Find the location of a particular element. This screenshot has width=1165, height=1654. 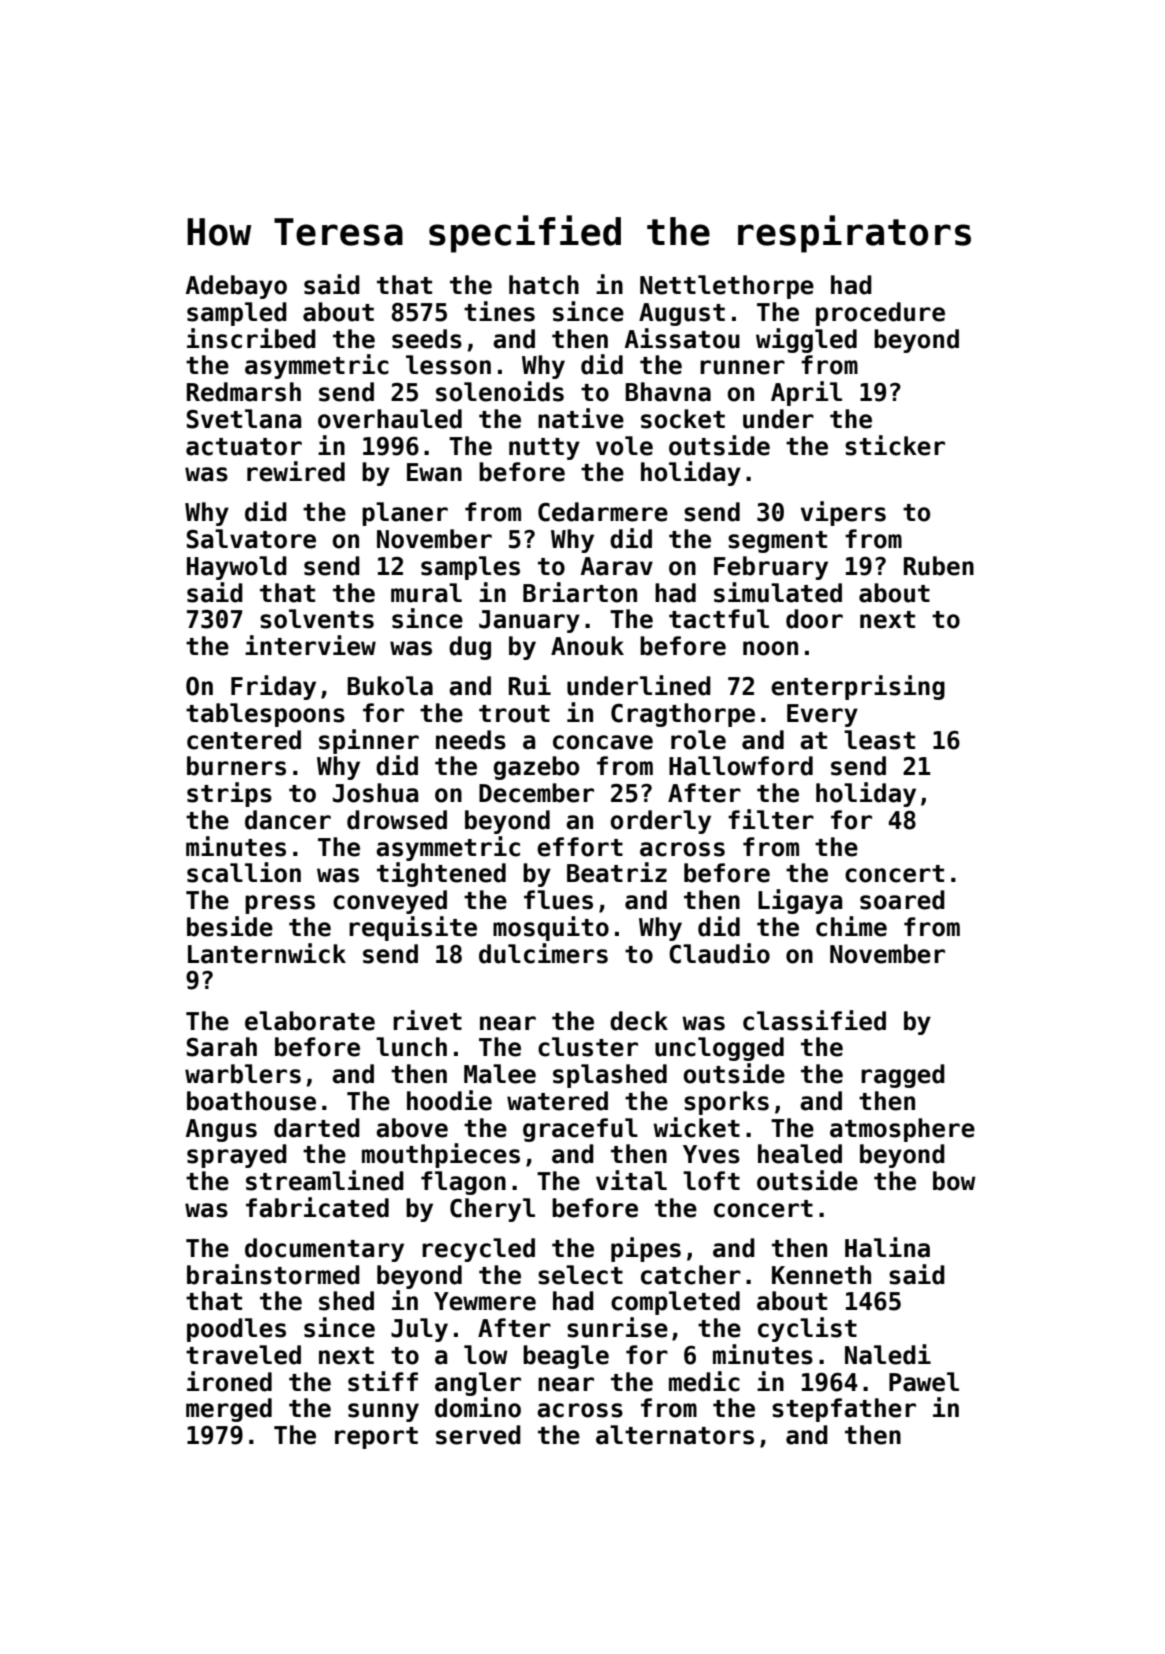

Adebayo is located at coordinates (236, 287).
